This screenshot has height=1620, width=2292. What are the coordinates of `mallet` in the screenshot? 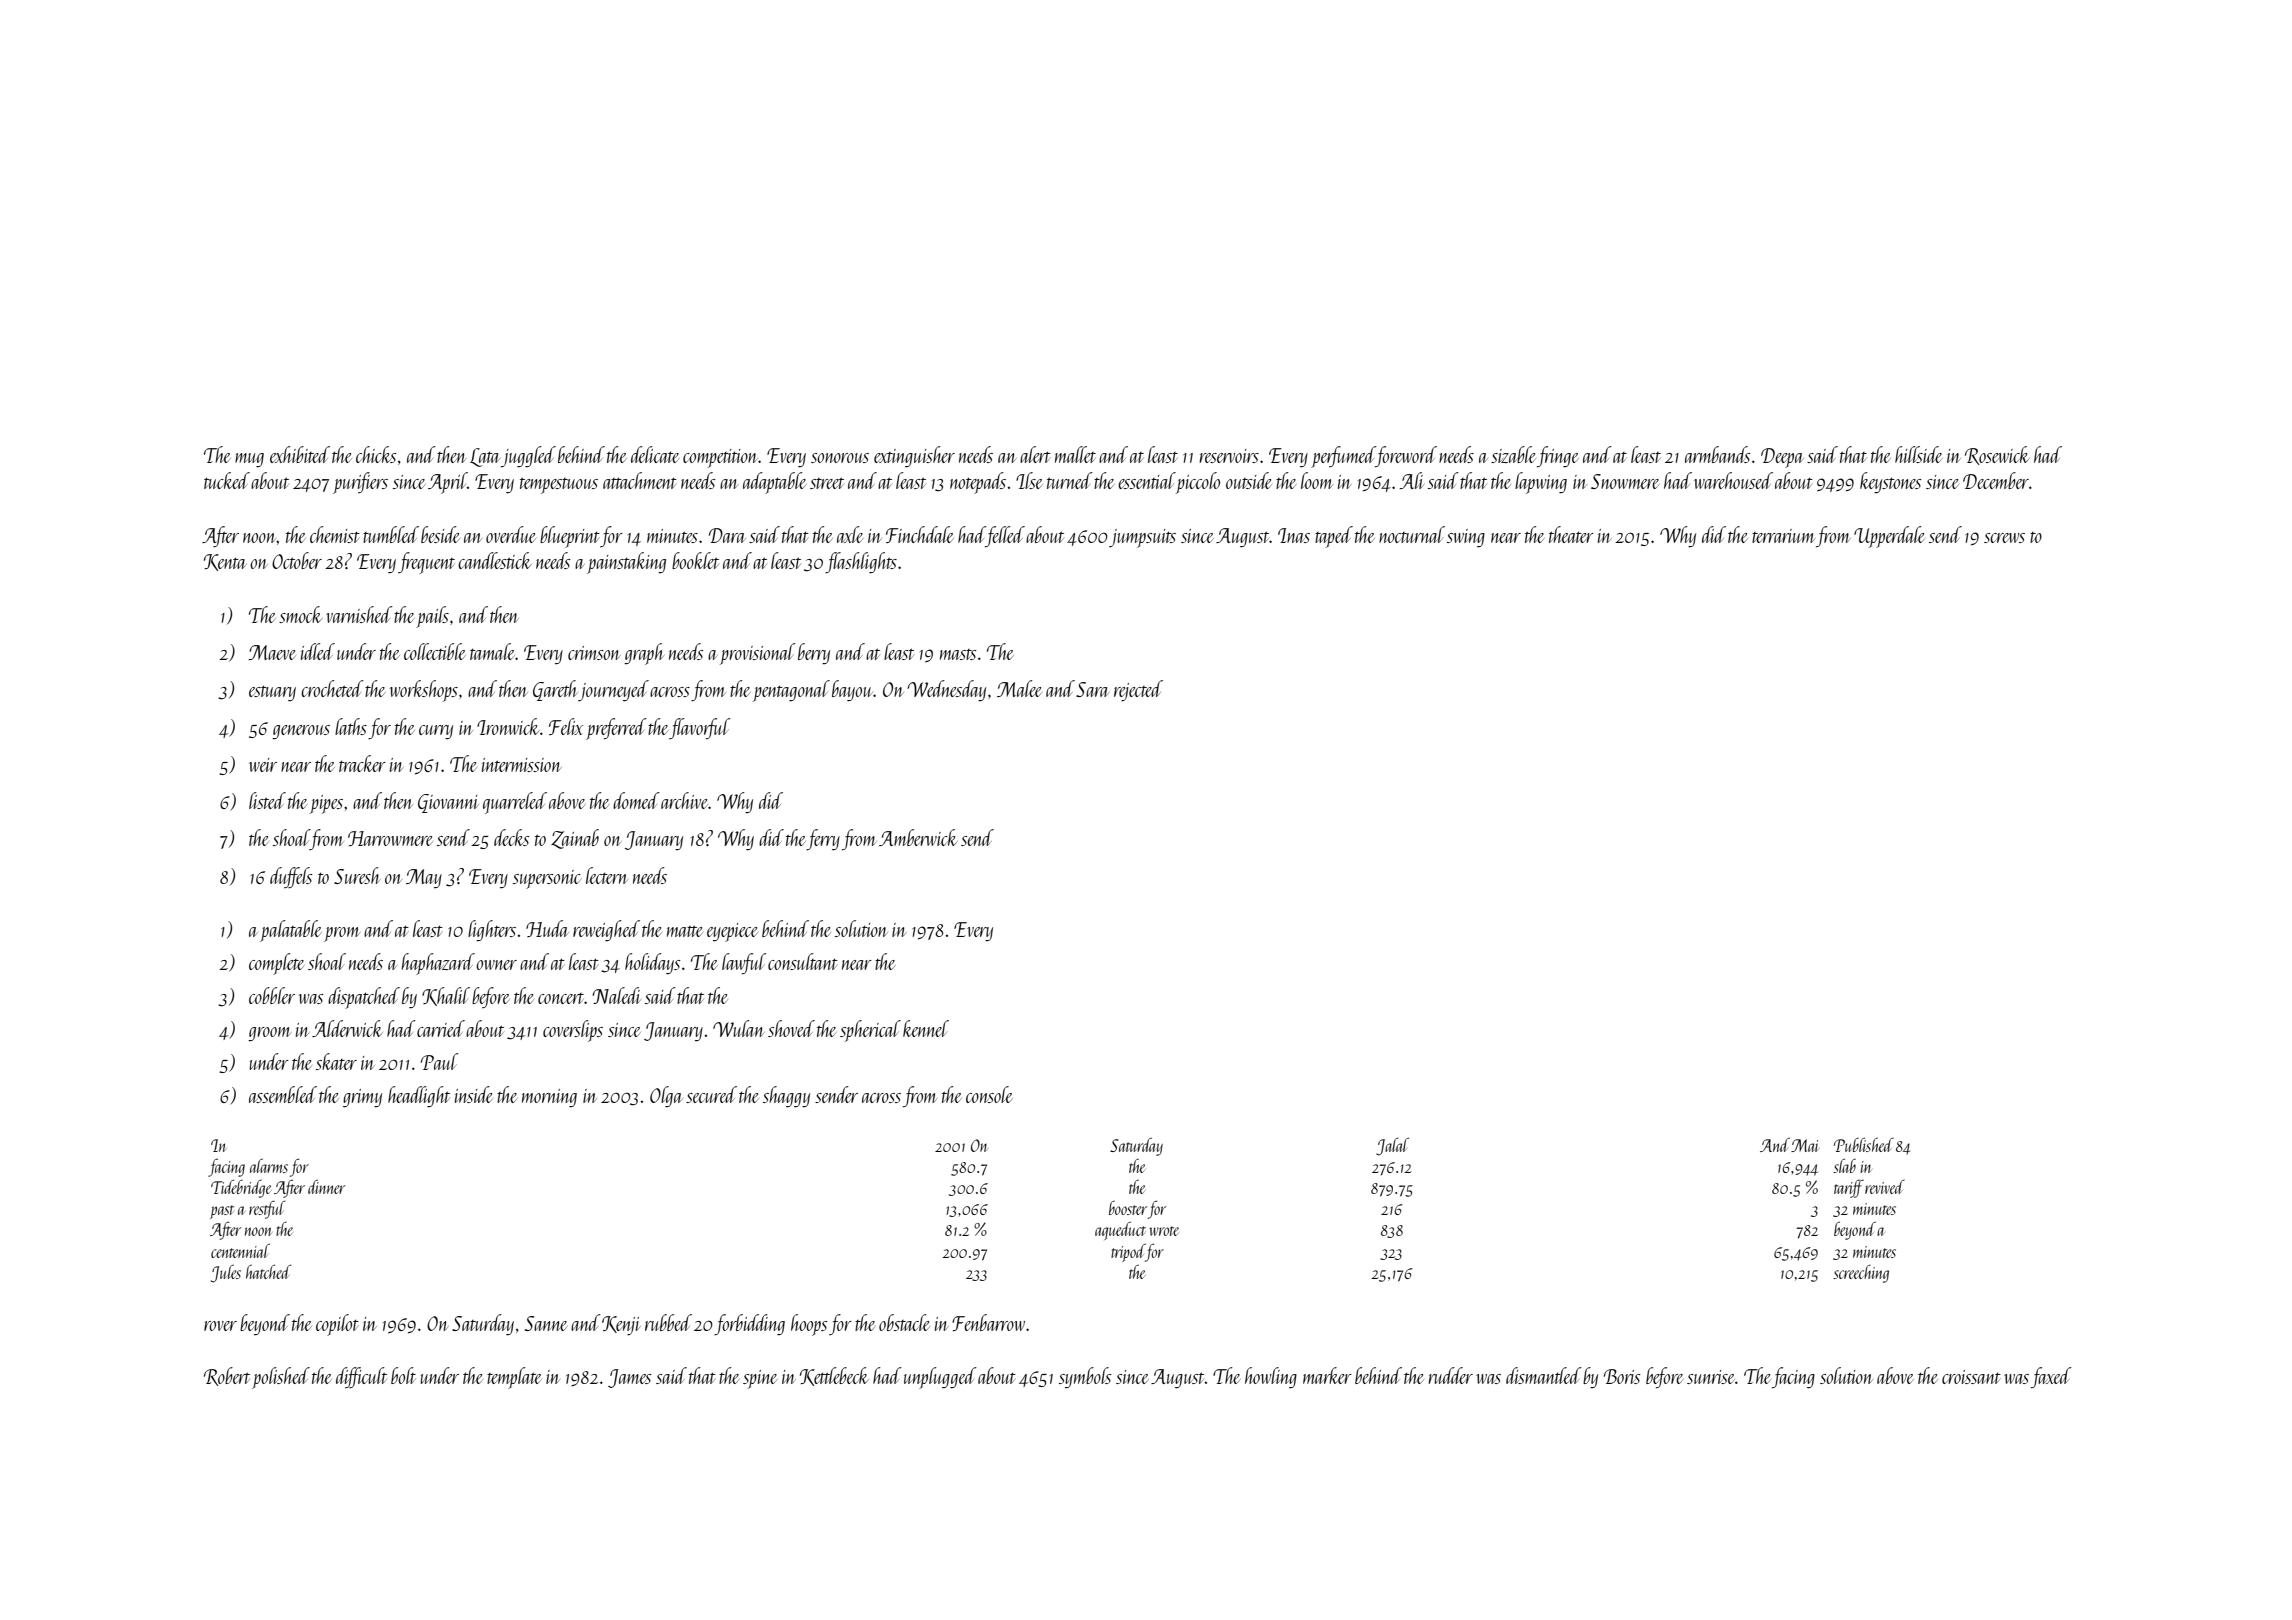 It's located at (1075, 454).
